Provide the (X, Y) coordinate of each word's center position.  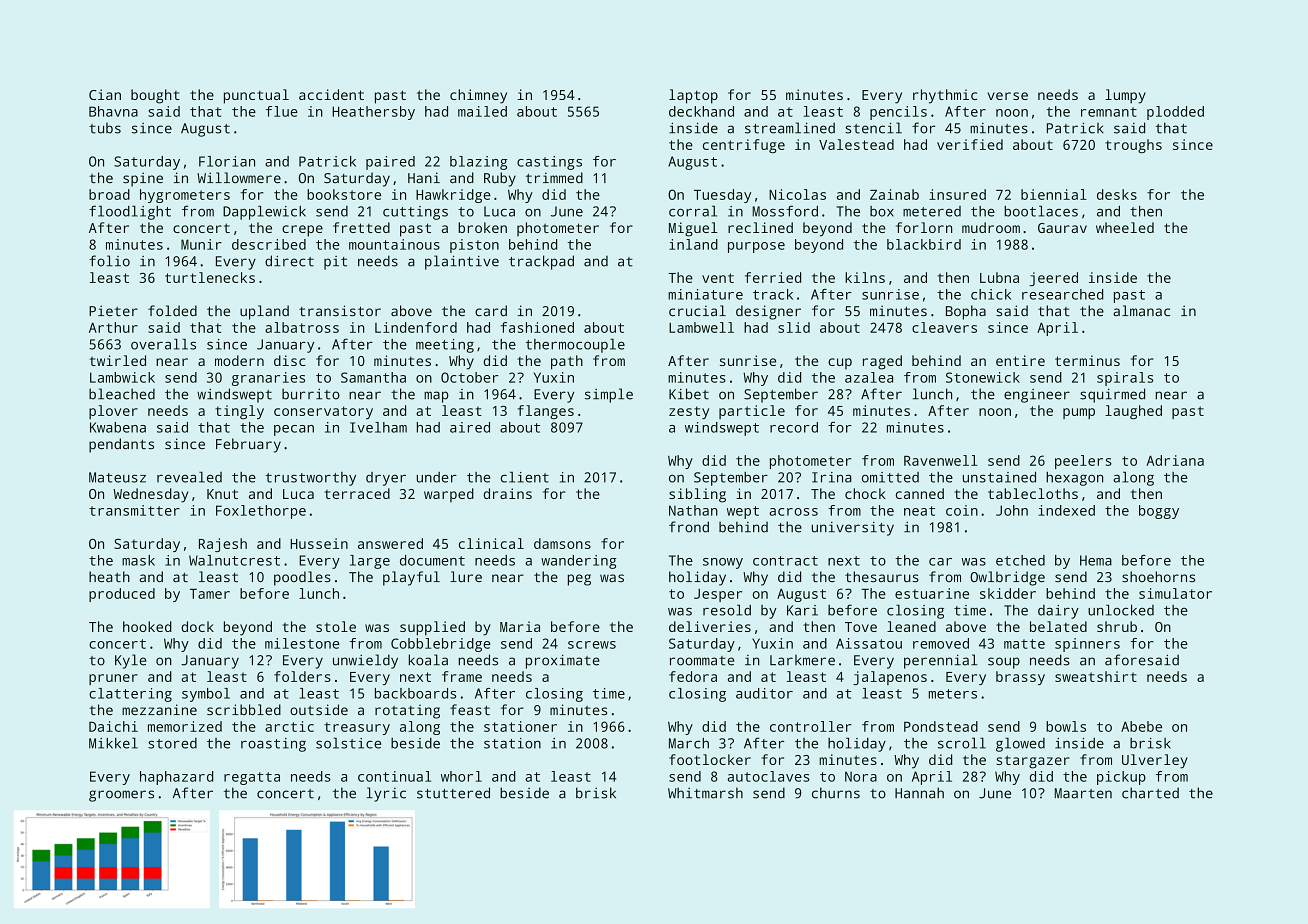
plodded (1175, 113)
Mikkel (113, 743)
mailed (482, 111)
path (567, 362)
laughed (1133, 412)
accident (331, 94)
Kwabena (118, 427)
